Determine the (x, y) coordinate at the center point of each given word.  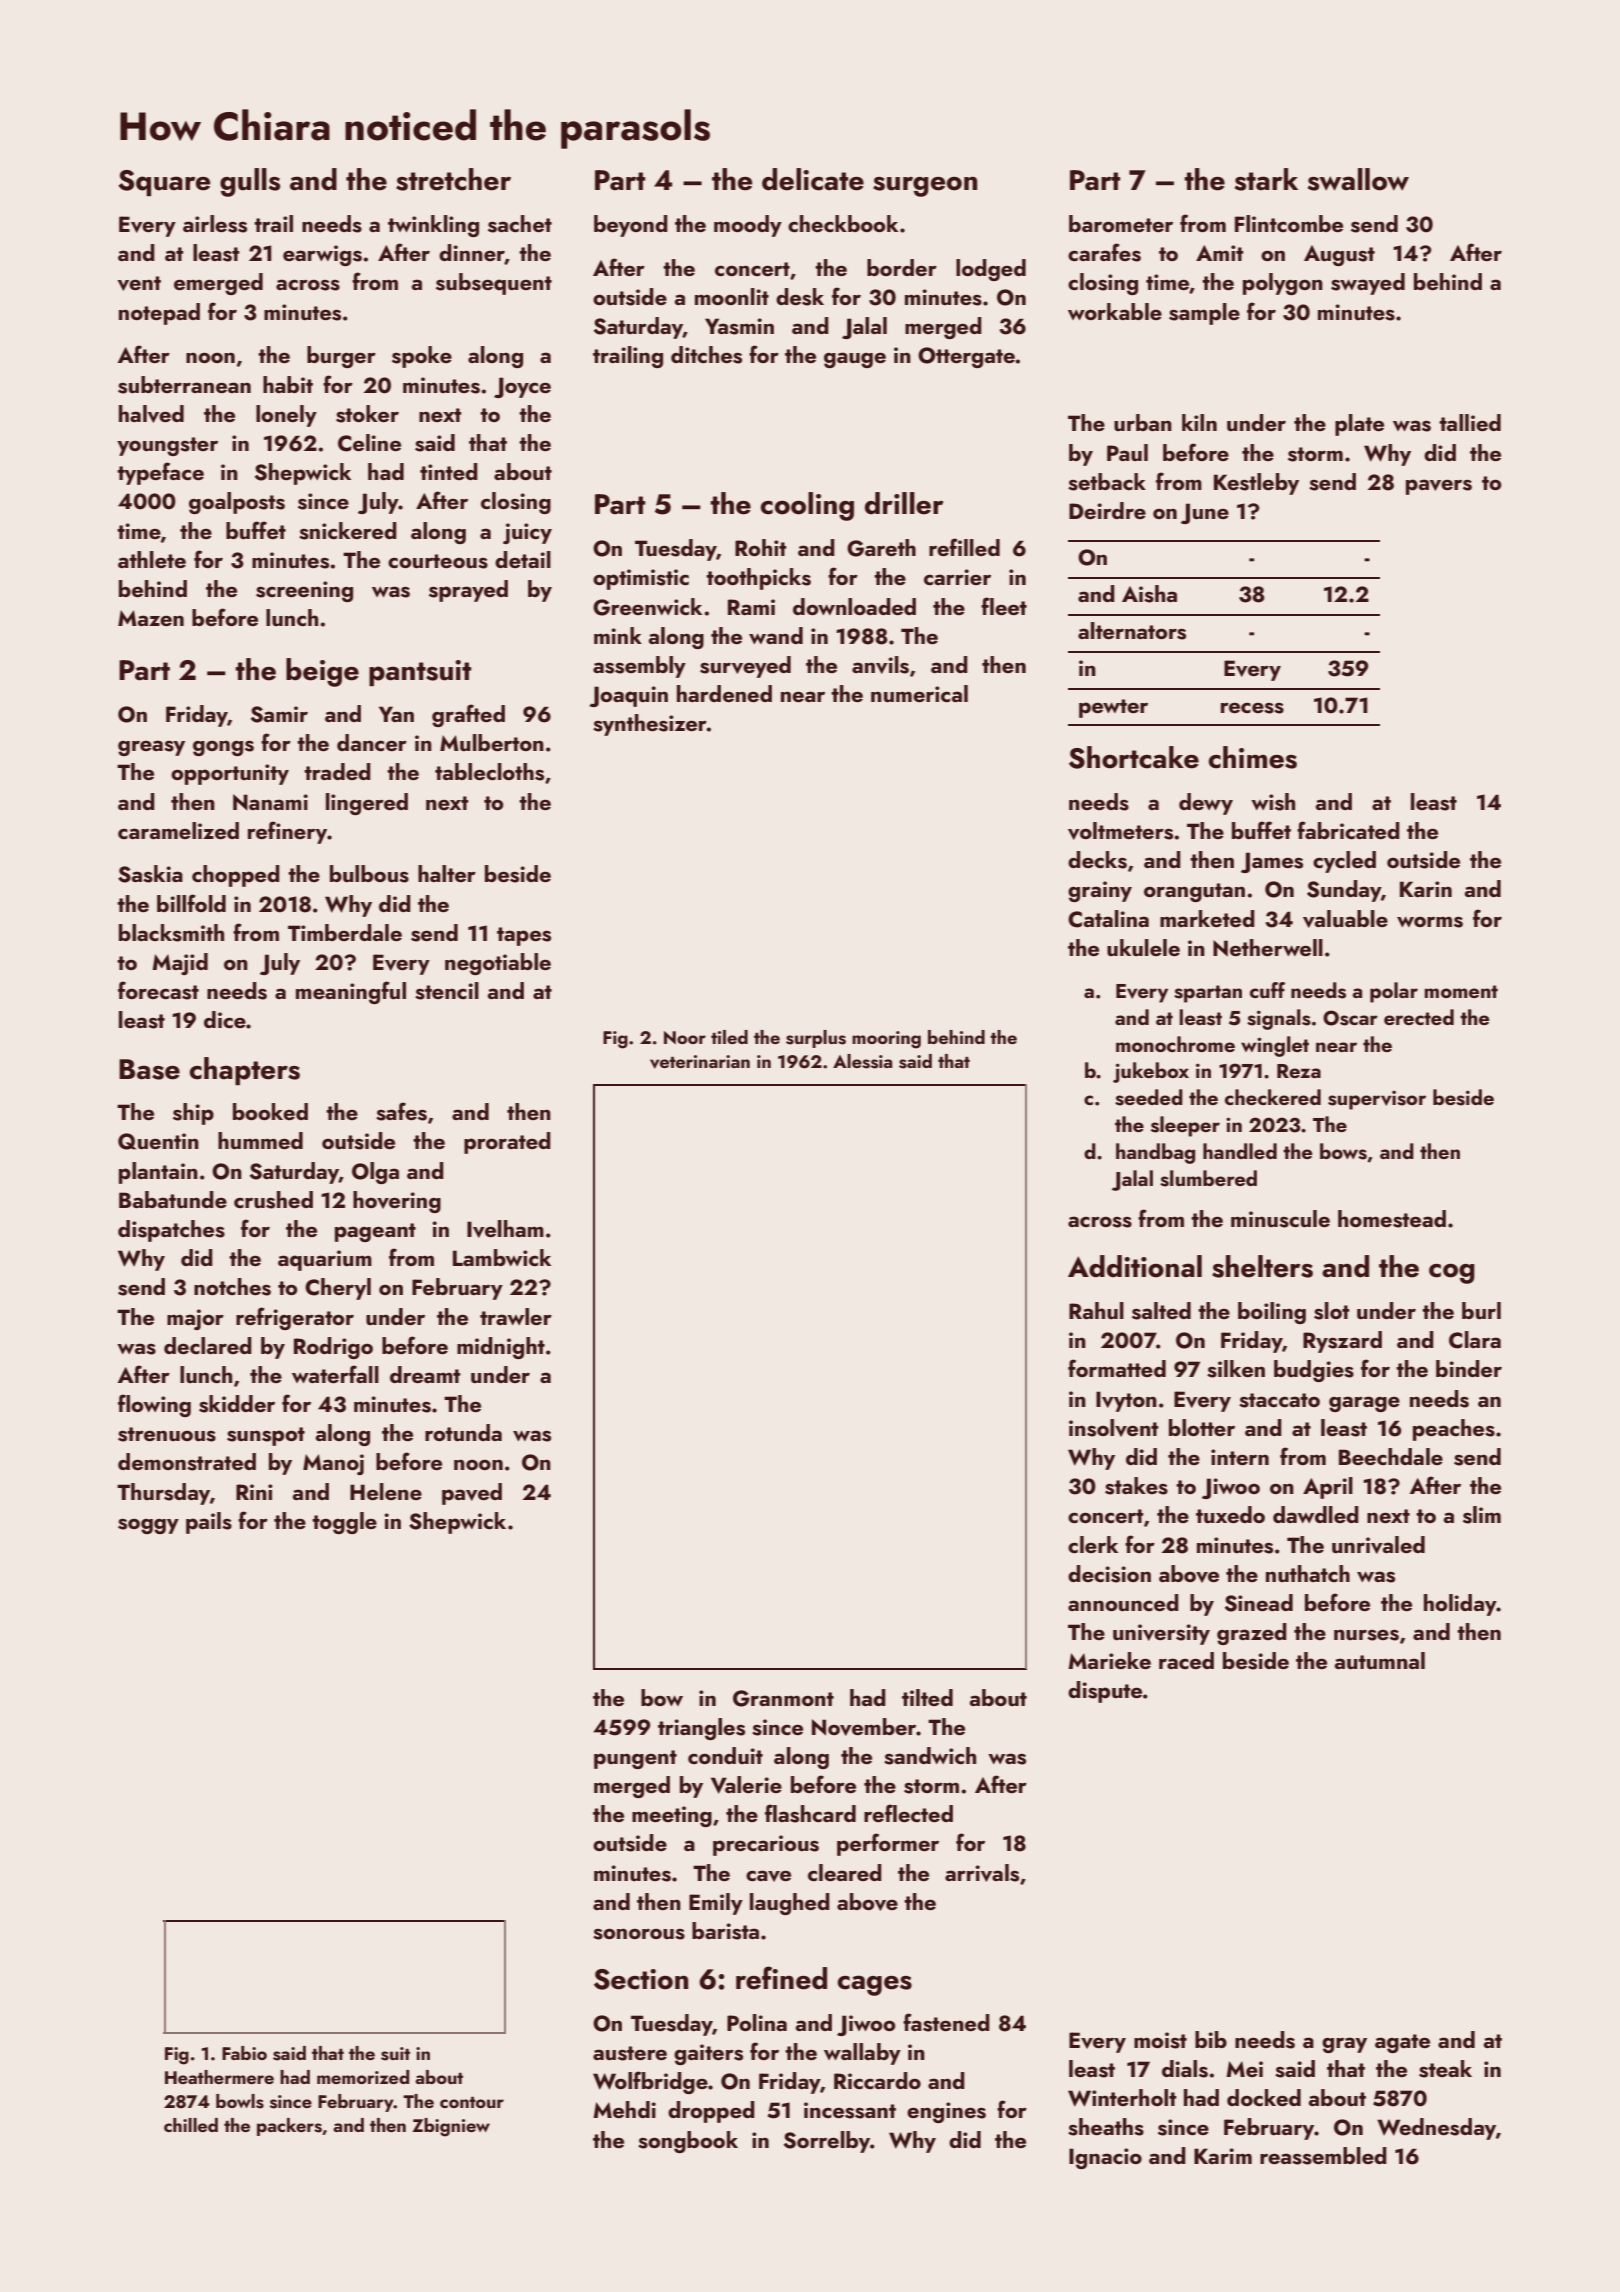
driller (904, 503)
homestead (1392, 1219)
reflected (908, 1813)
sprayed (468, 591)
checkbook (843, 223)
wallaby (862, 2054)
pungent (635, 1759)
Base (149, 1069)
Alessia (862, 1061)
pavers (1439, 487)
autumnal (1380, 1660)
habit (288, 384)
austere (630, 2053)
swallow (1358, 179)
